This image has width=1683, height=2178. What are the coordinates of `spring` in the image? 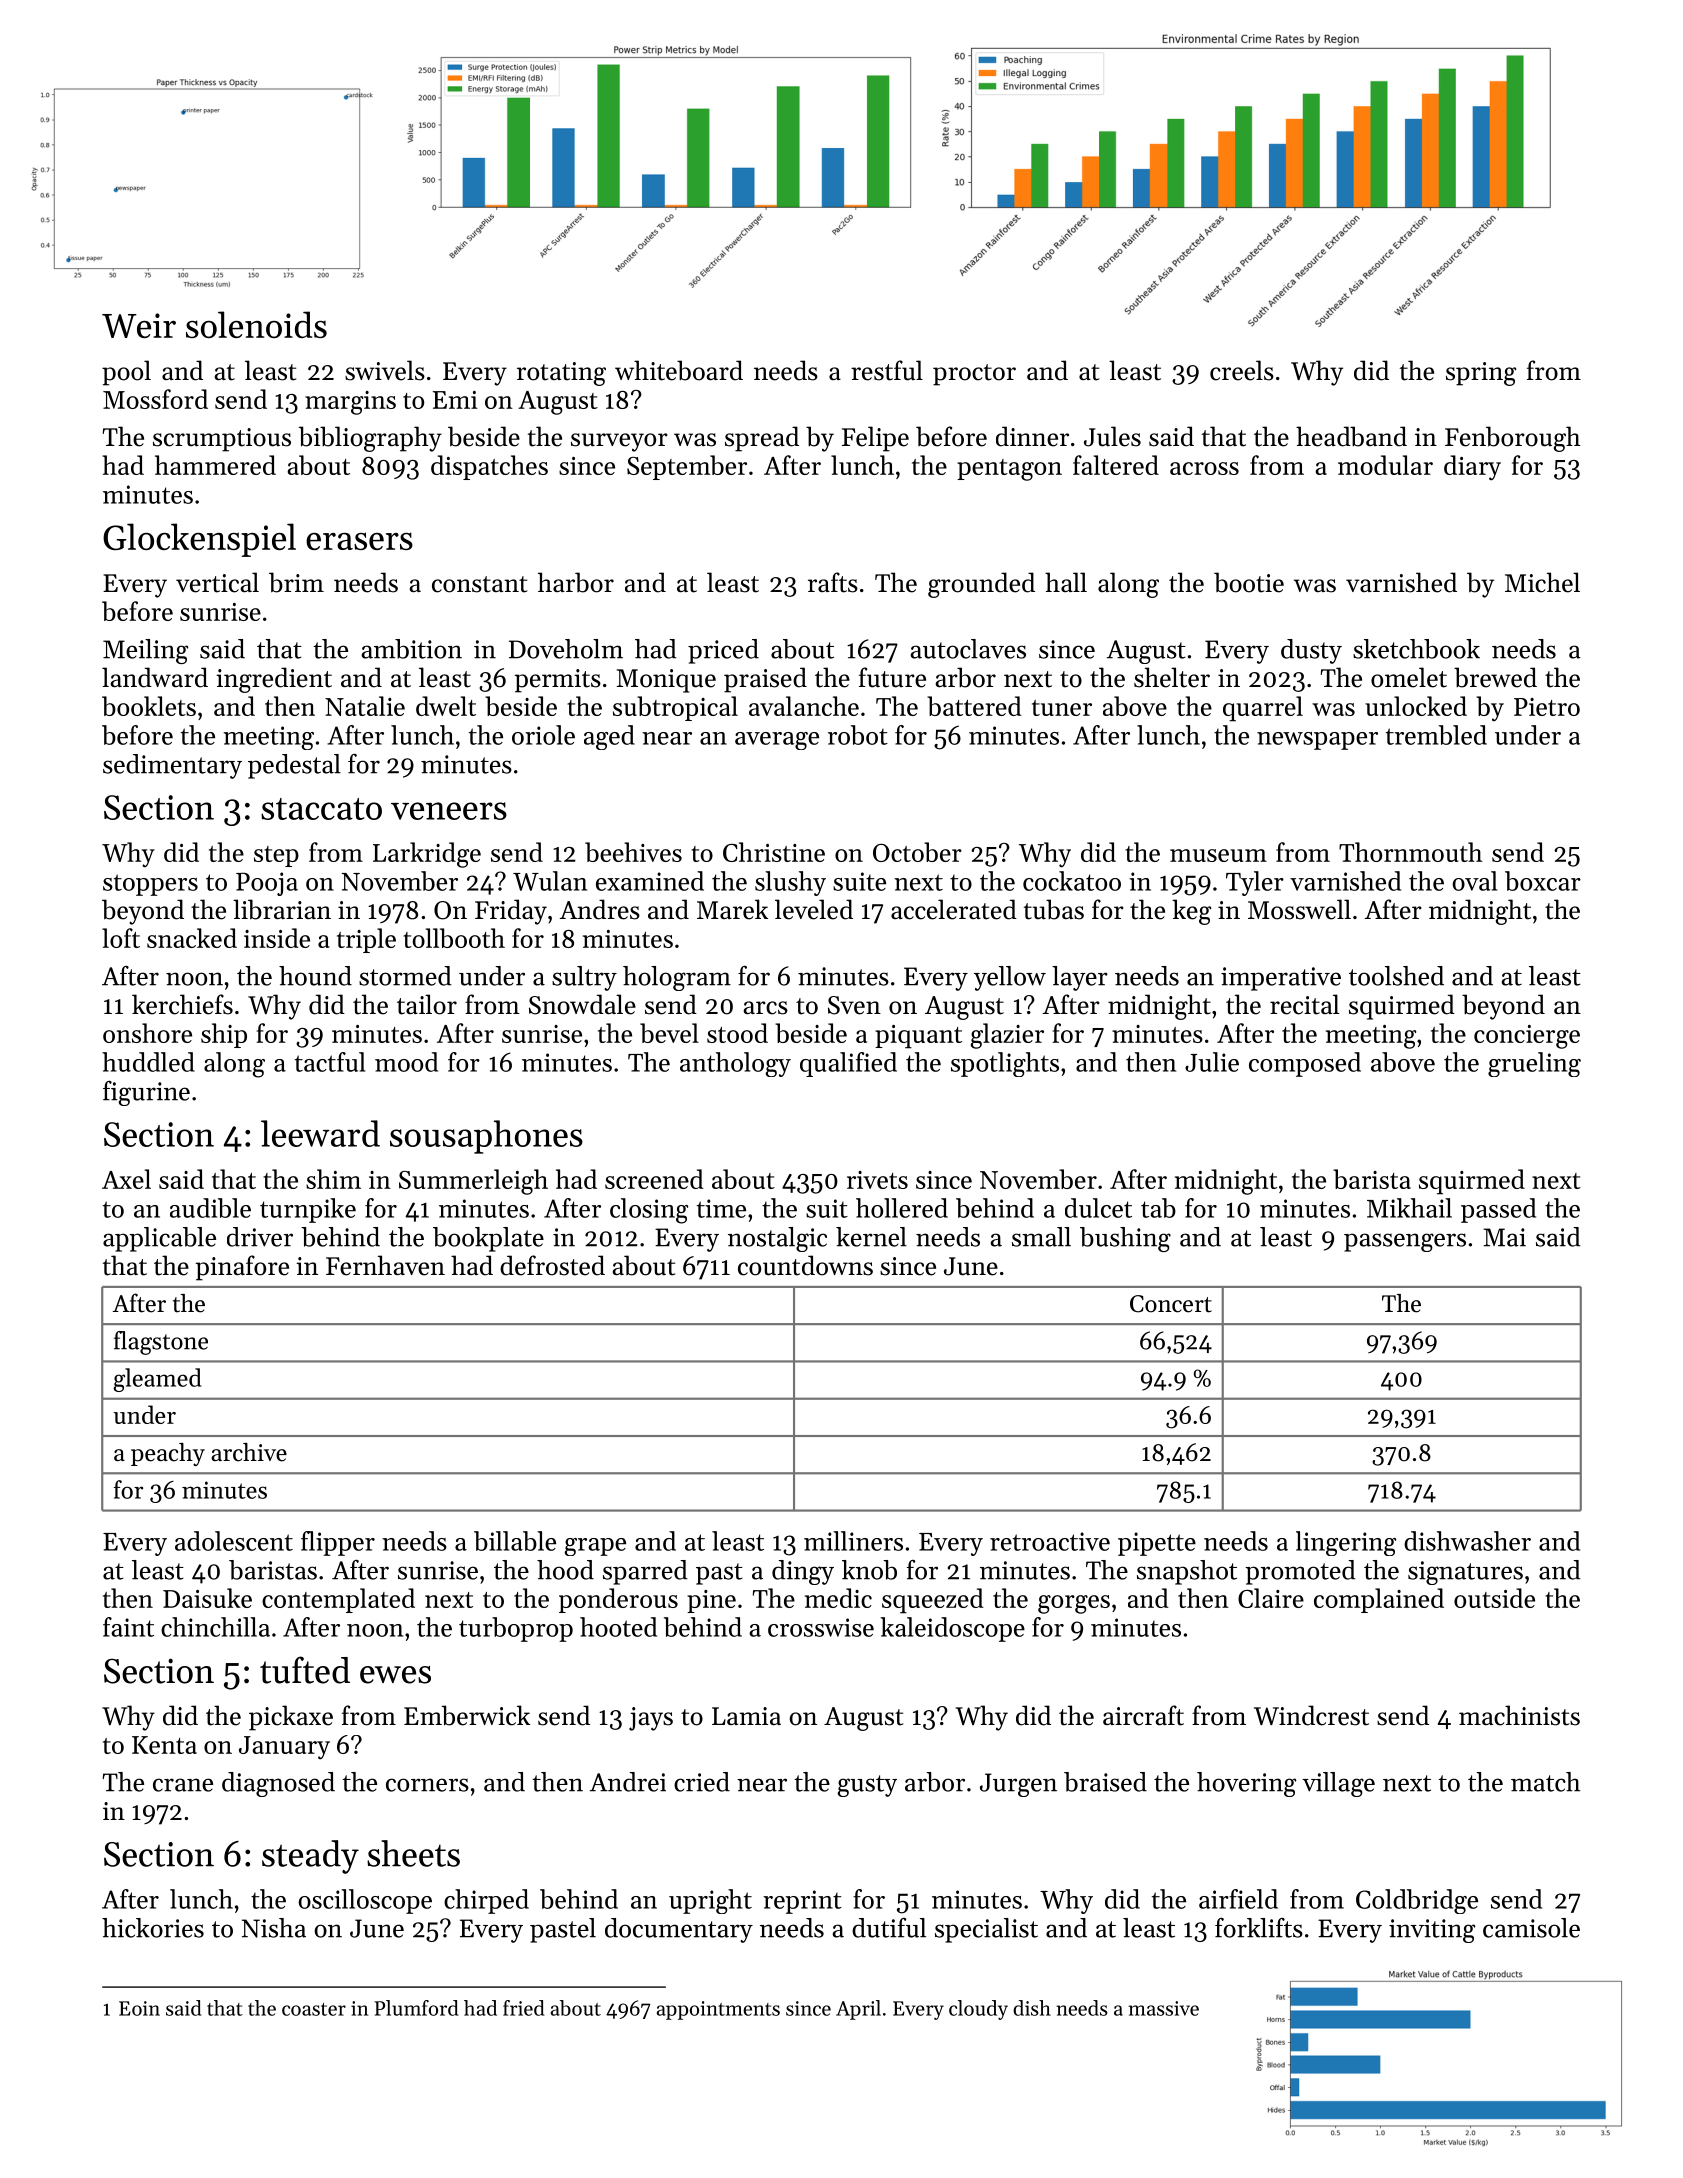 It's located at (1481, 374).
